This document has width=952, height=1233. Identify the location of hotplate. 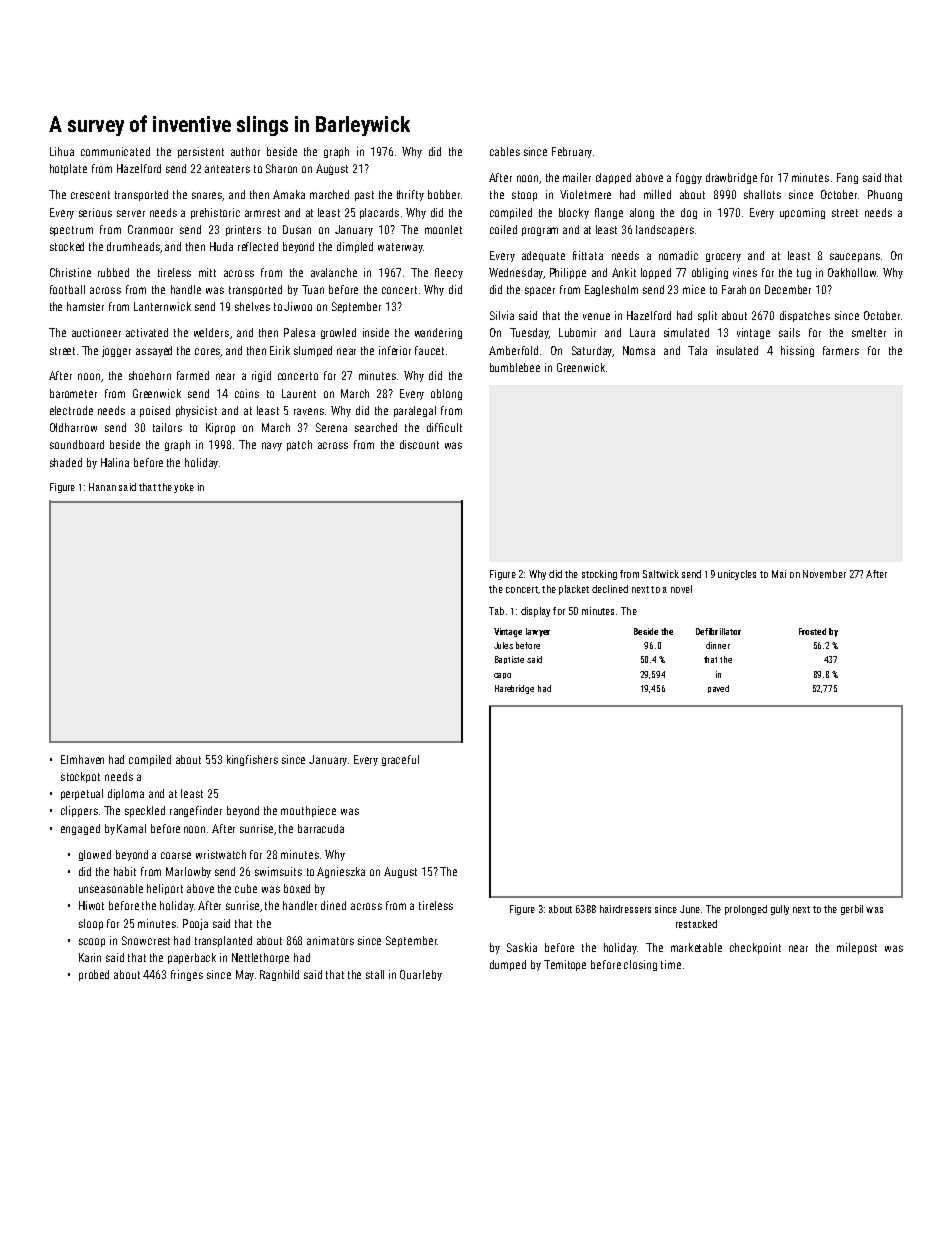
(68, 169).
